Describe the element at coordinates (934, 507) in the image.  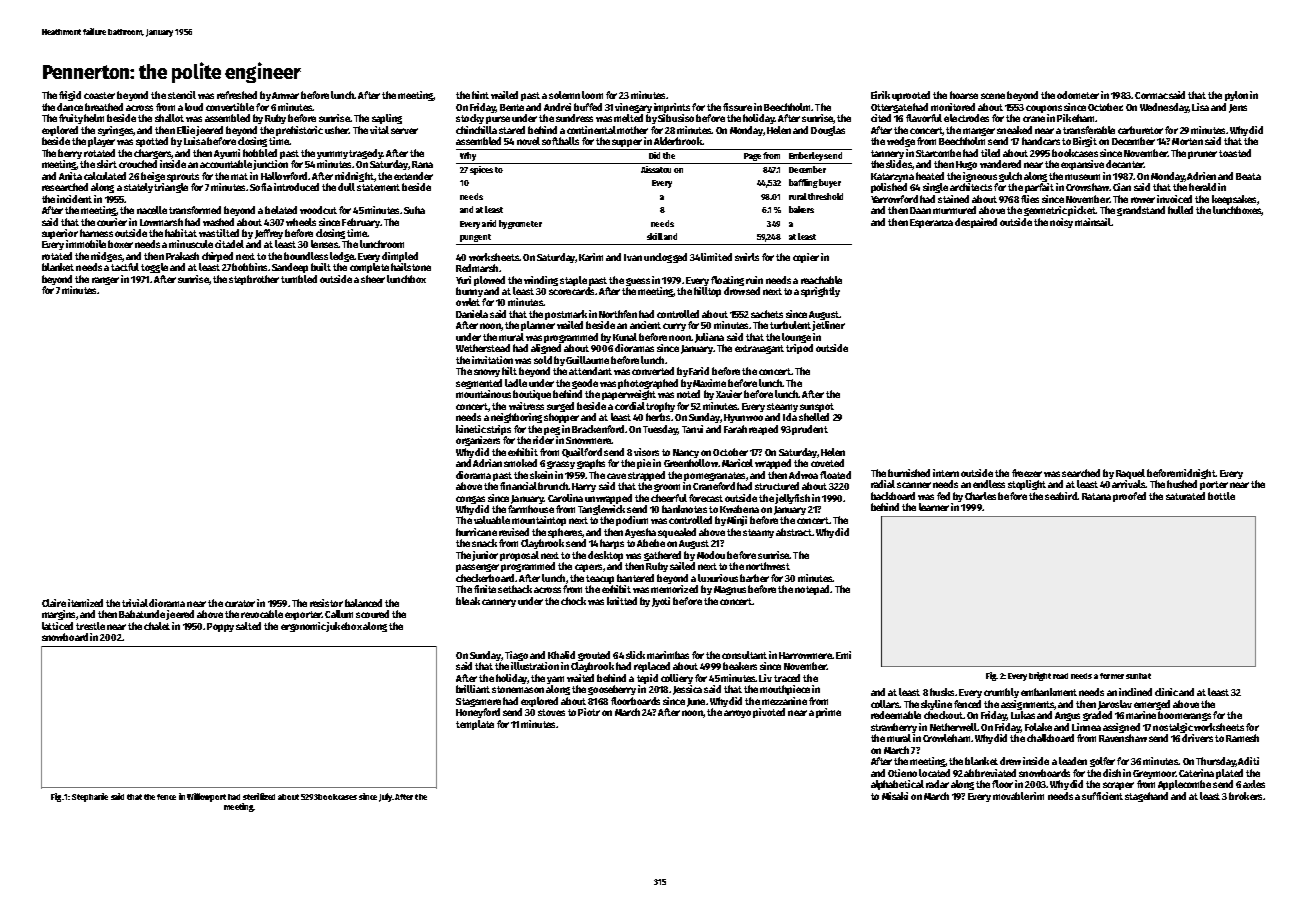
I see `learner` at that location.
